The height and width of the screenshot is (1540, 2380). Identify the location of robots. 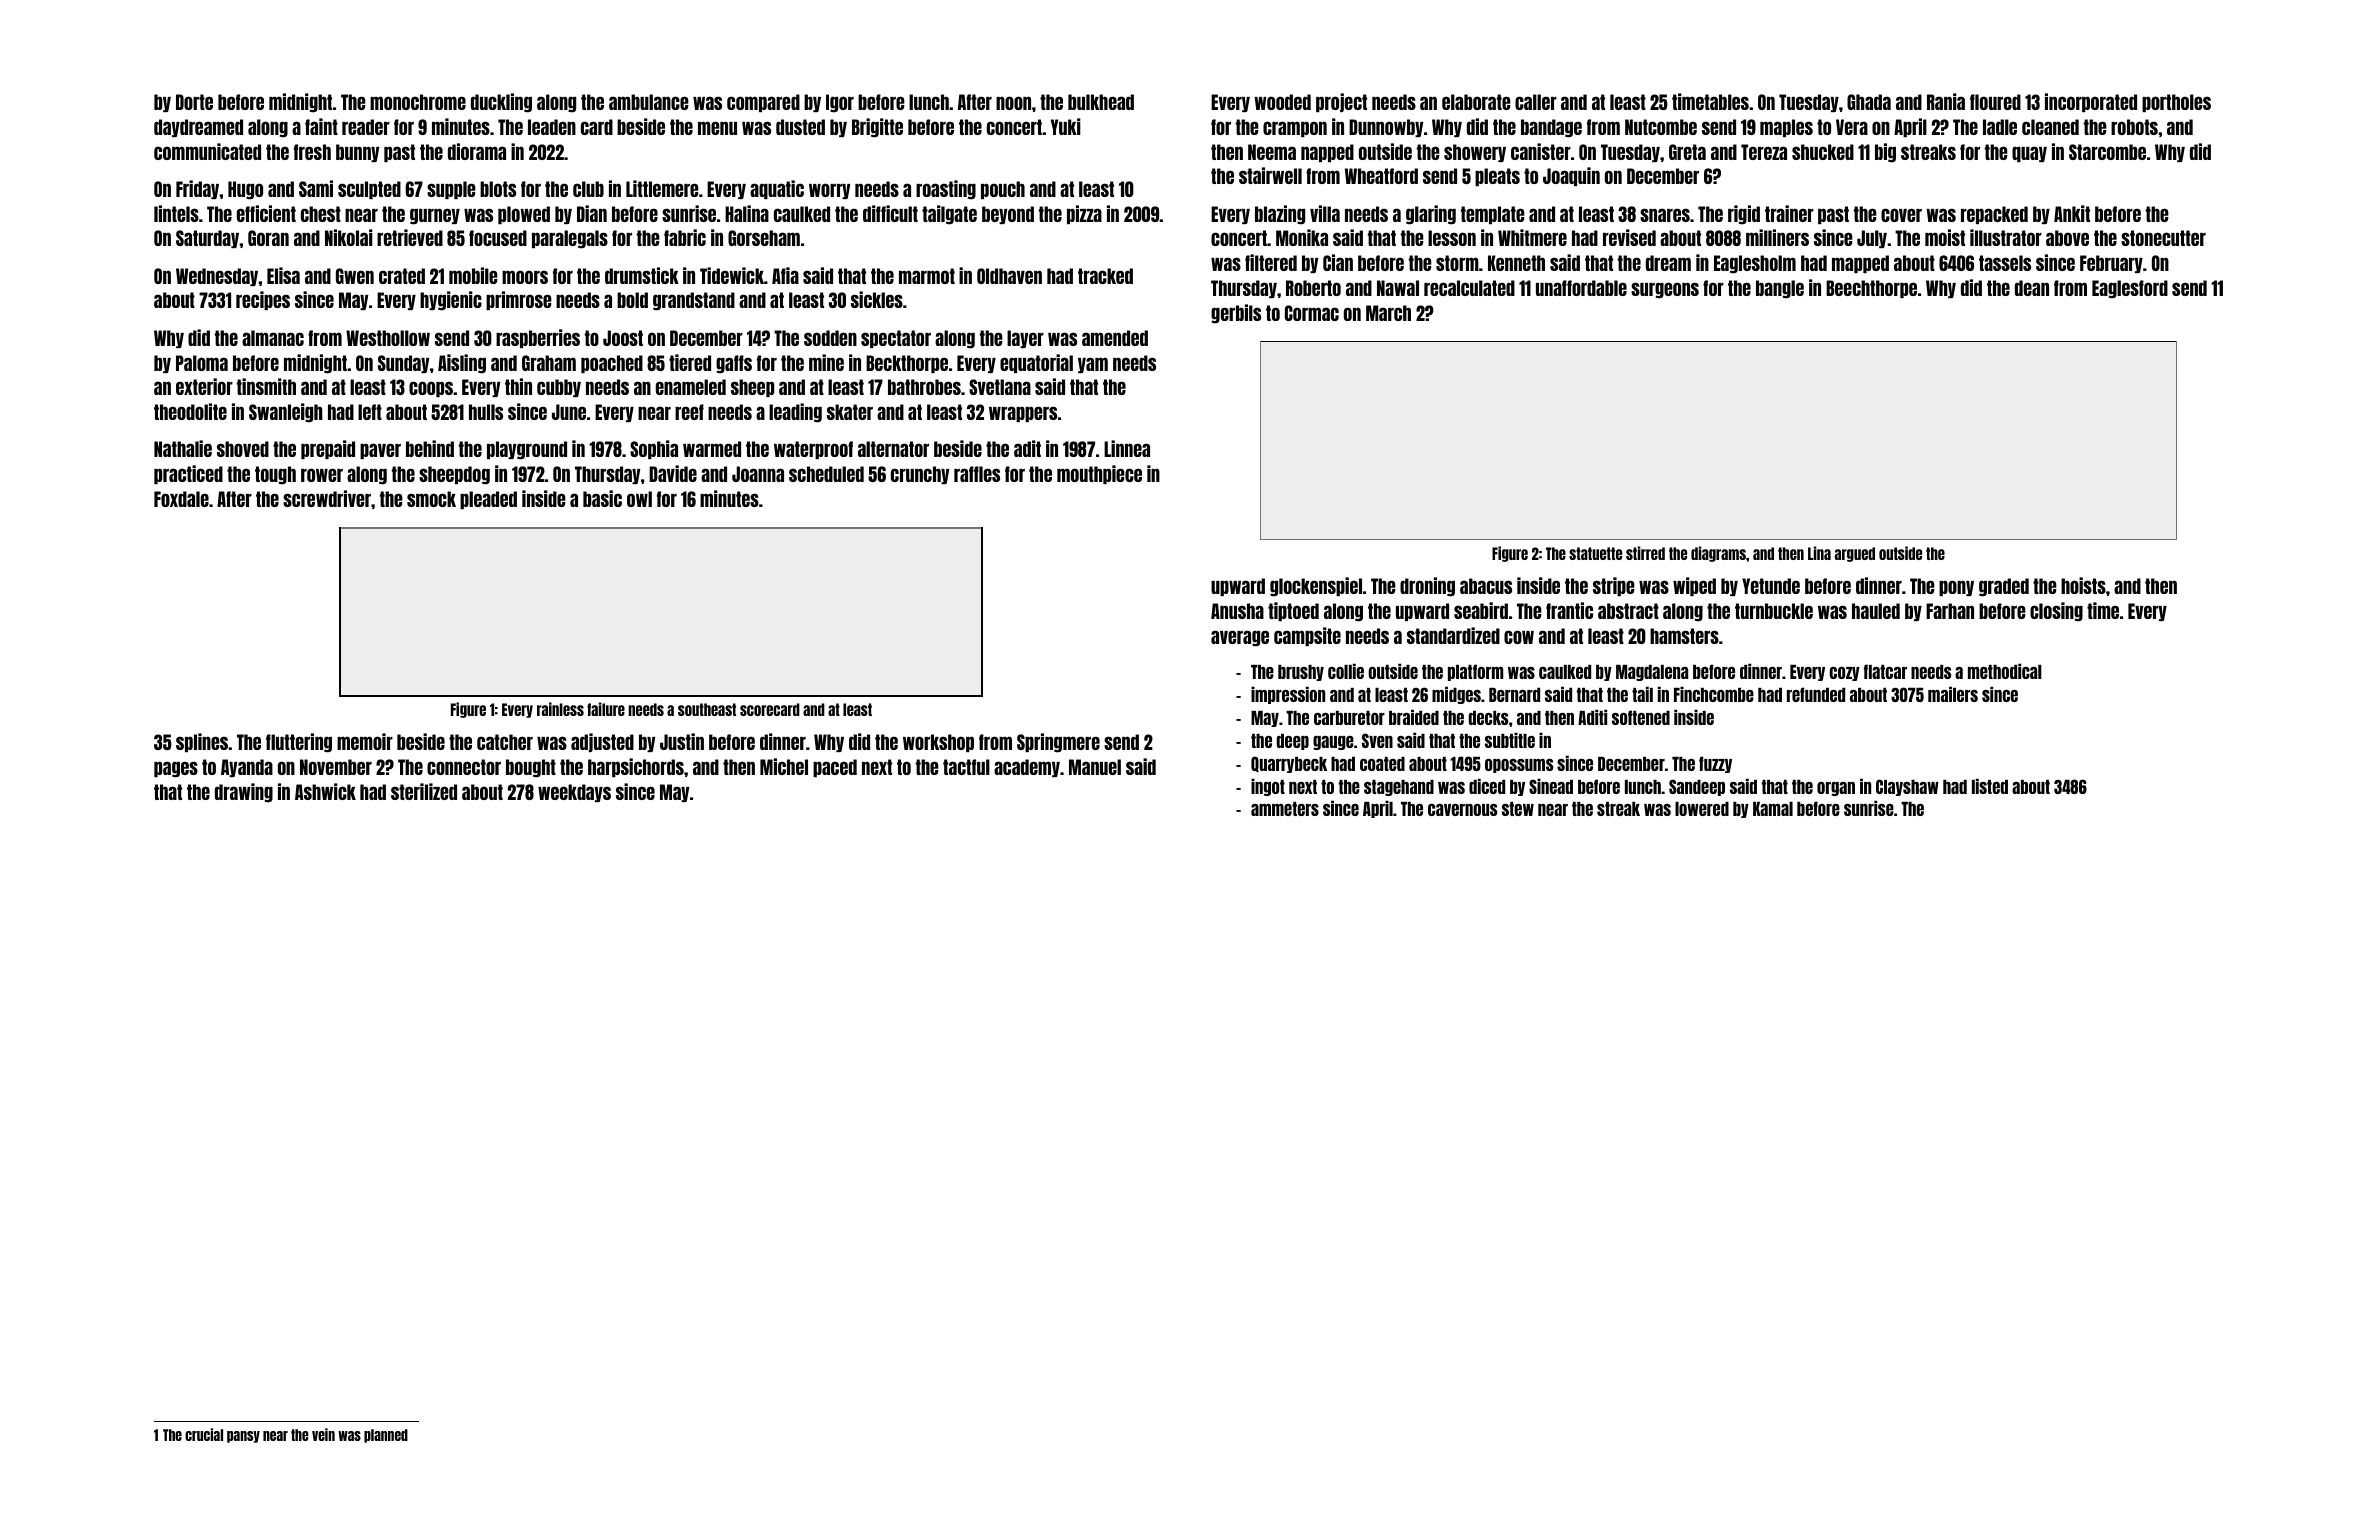
(2134, 127).
